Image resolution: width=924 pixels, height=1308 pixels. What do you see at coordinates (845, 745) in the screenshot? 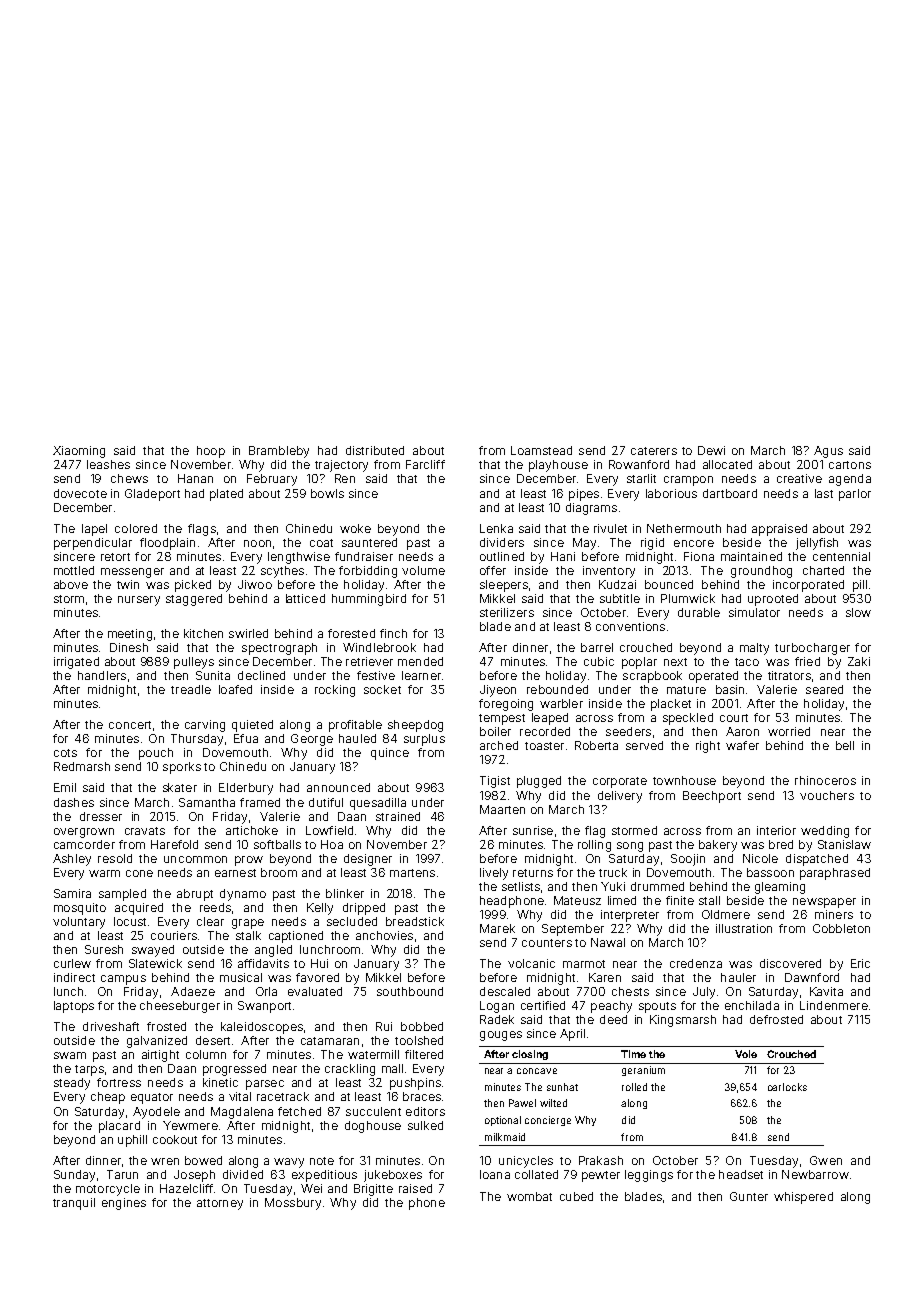
I see `bell` at bounding box center [845, 745].
